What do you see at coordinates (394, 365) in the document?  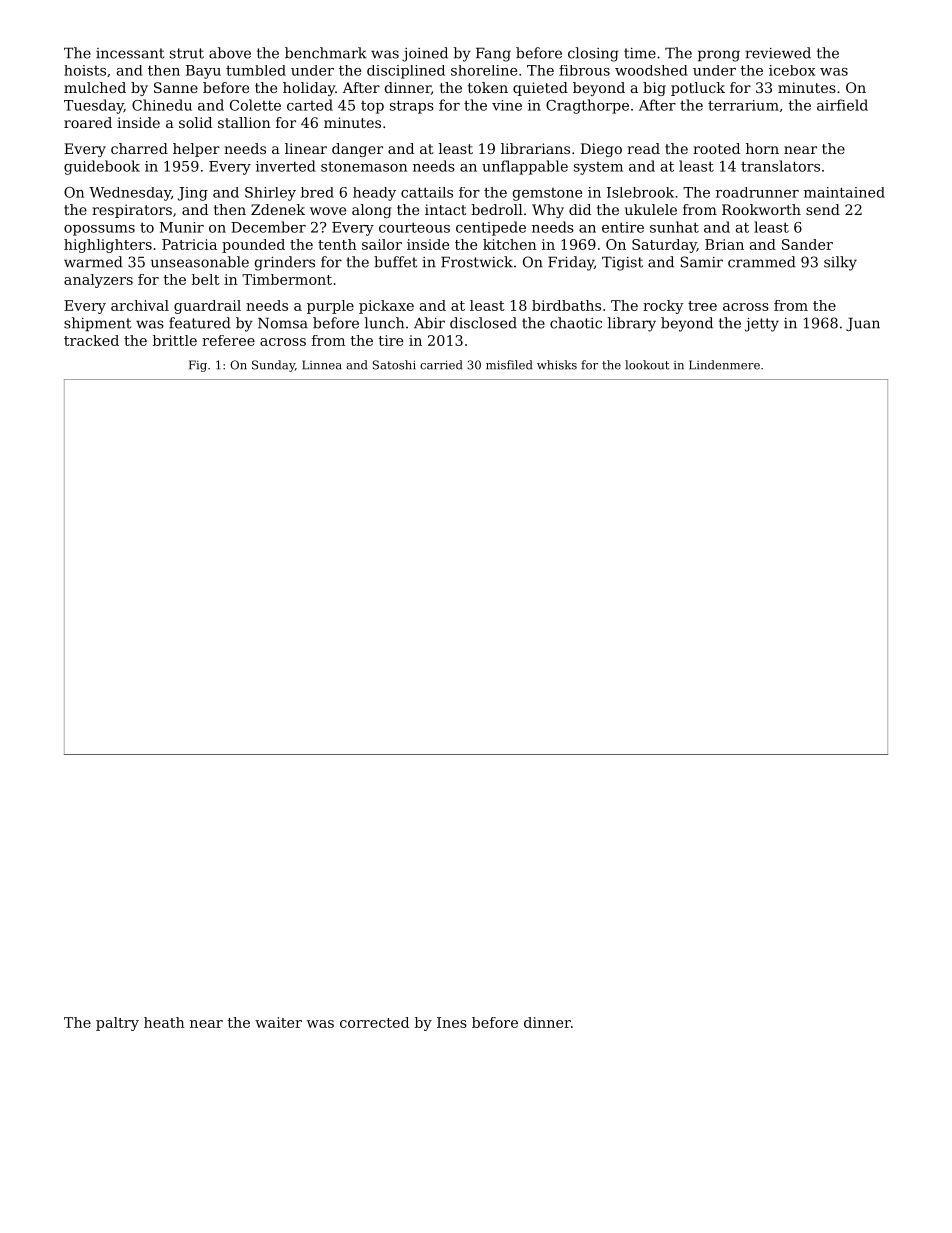 I see `Satoshi` at bounding box center [394, 365].
